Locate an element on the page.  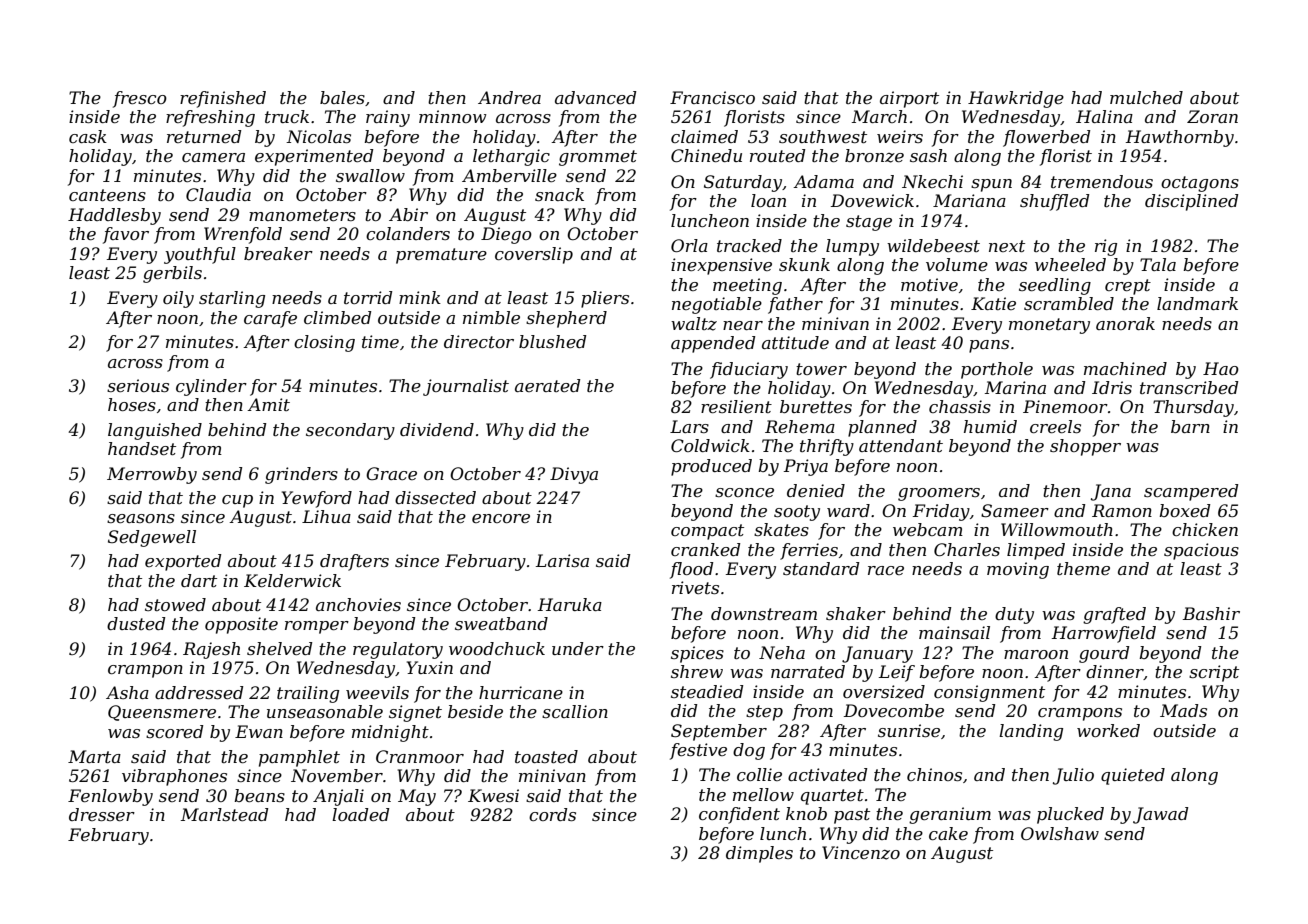
Marta is located at coordinates (94, 756).
